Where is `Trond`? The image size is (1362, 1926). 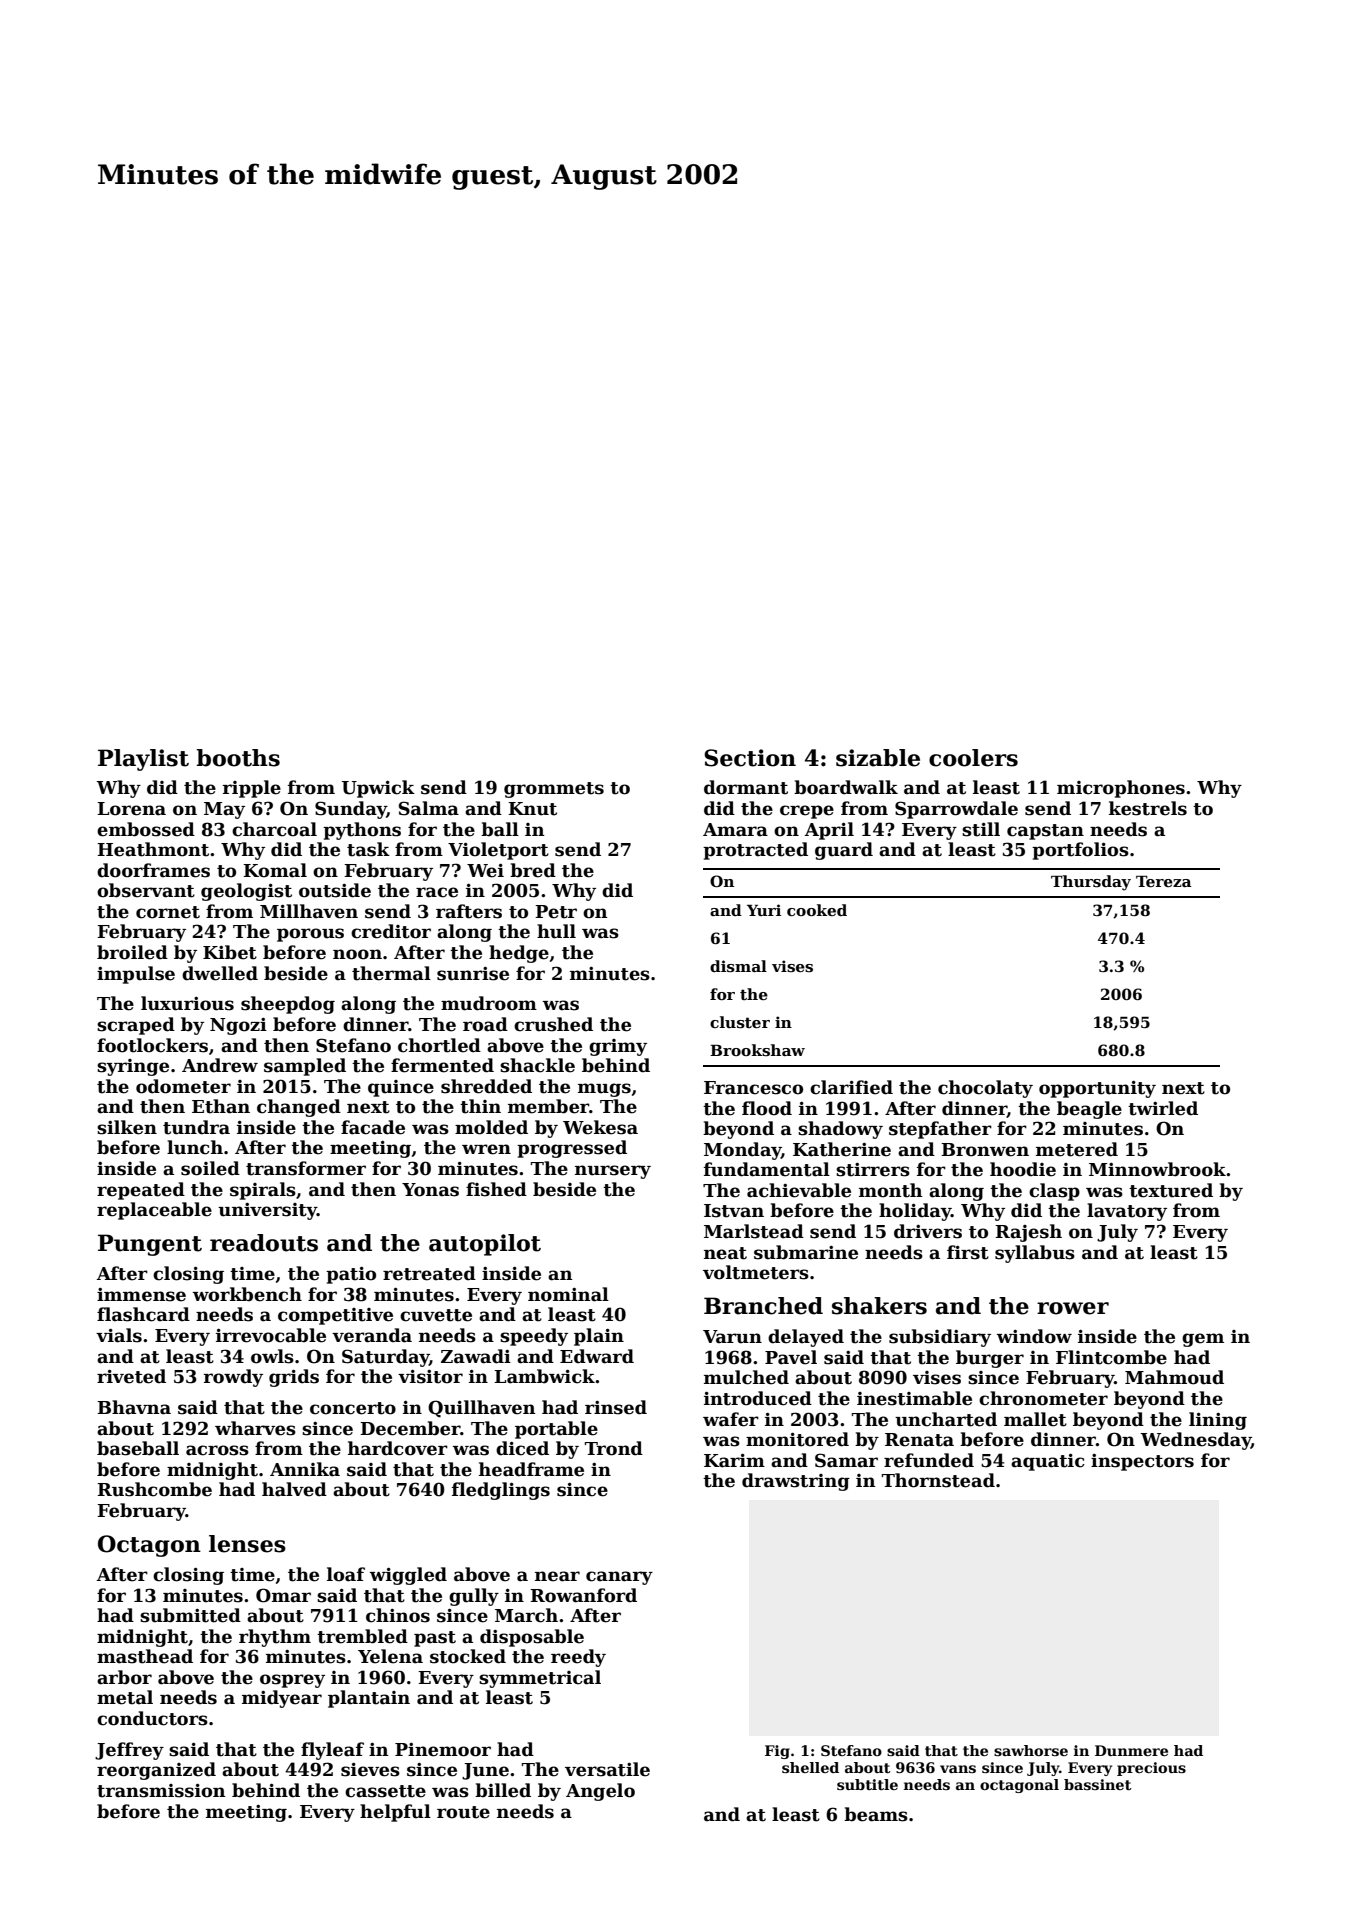 Trond is located at coordinates (614, 1448).
